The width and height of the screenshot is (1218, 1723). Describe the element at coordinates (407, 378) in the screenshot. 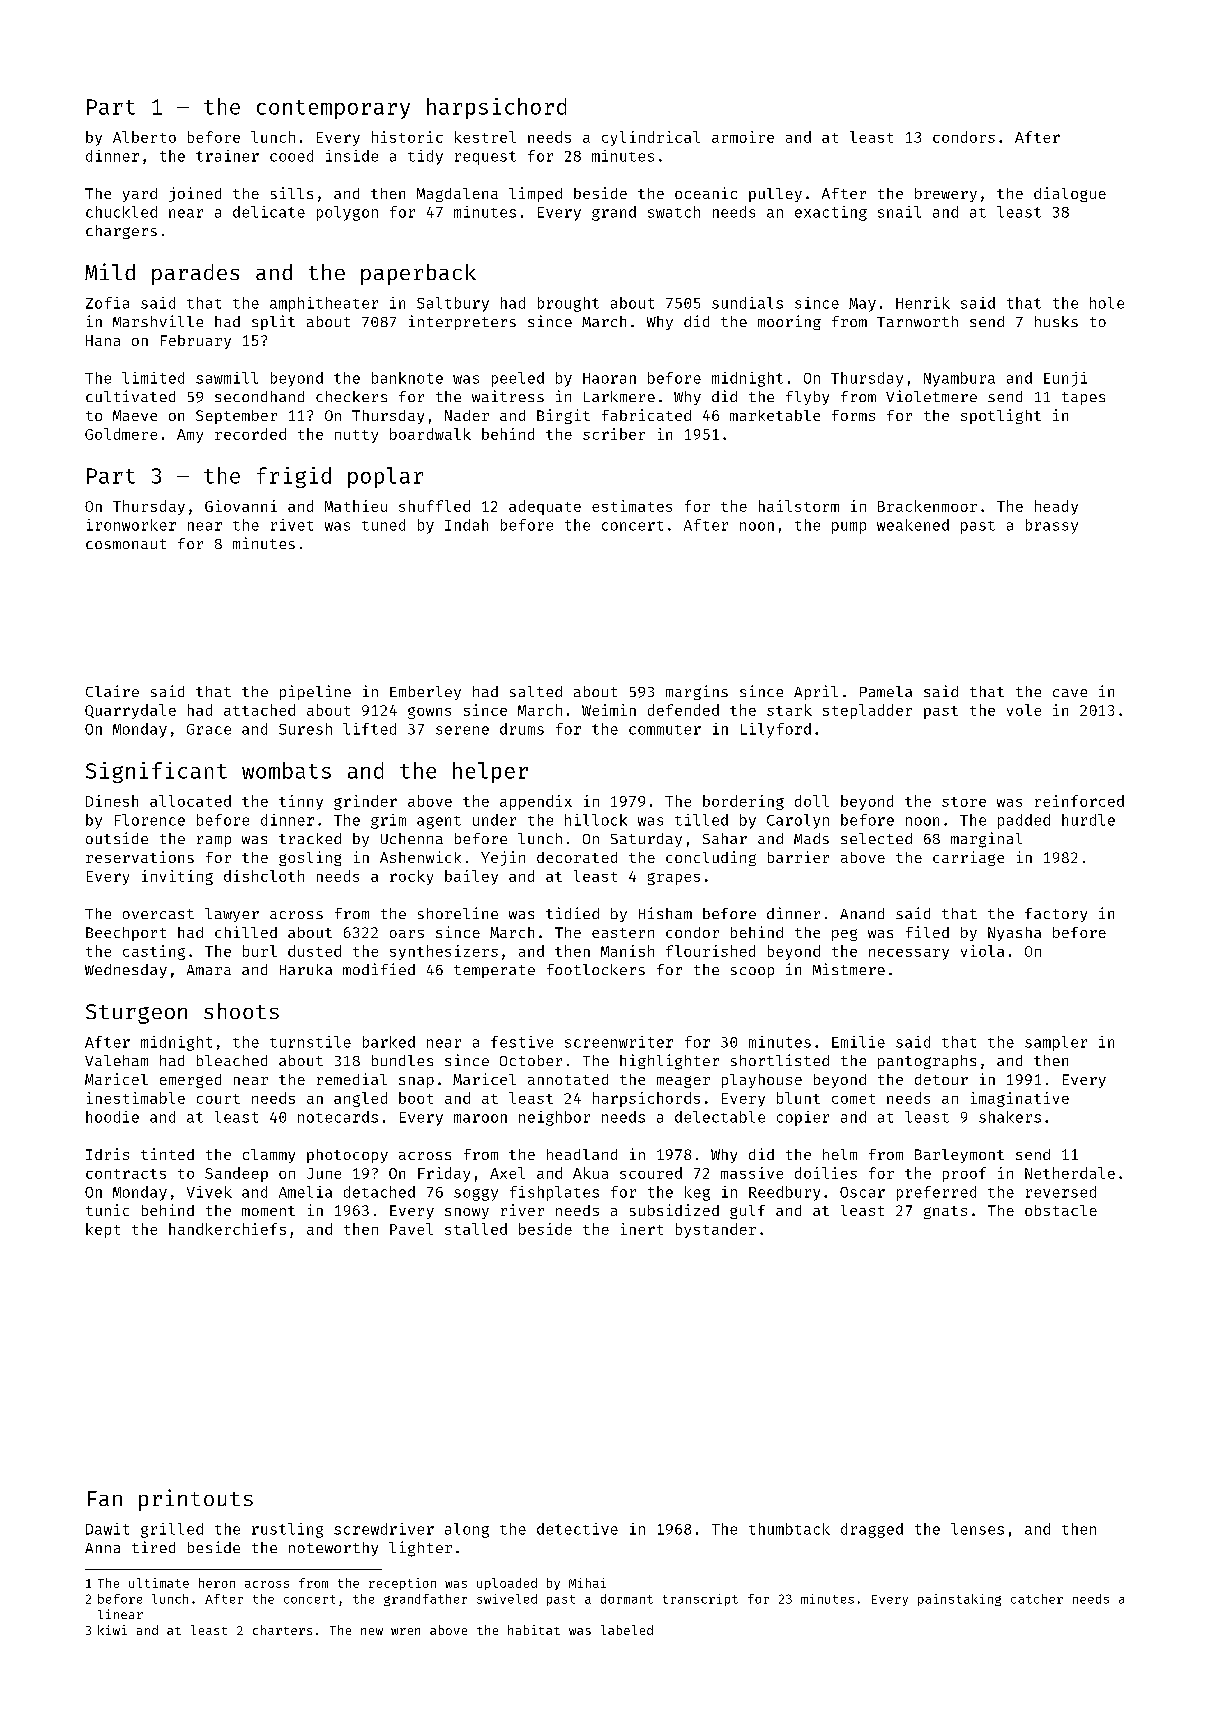

I see `banknote` at that location.
